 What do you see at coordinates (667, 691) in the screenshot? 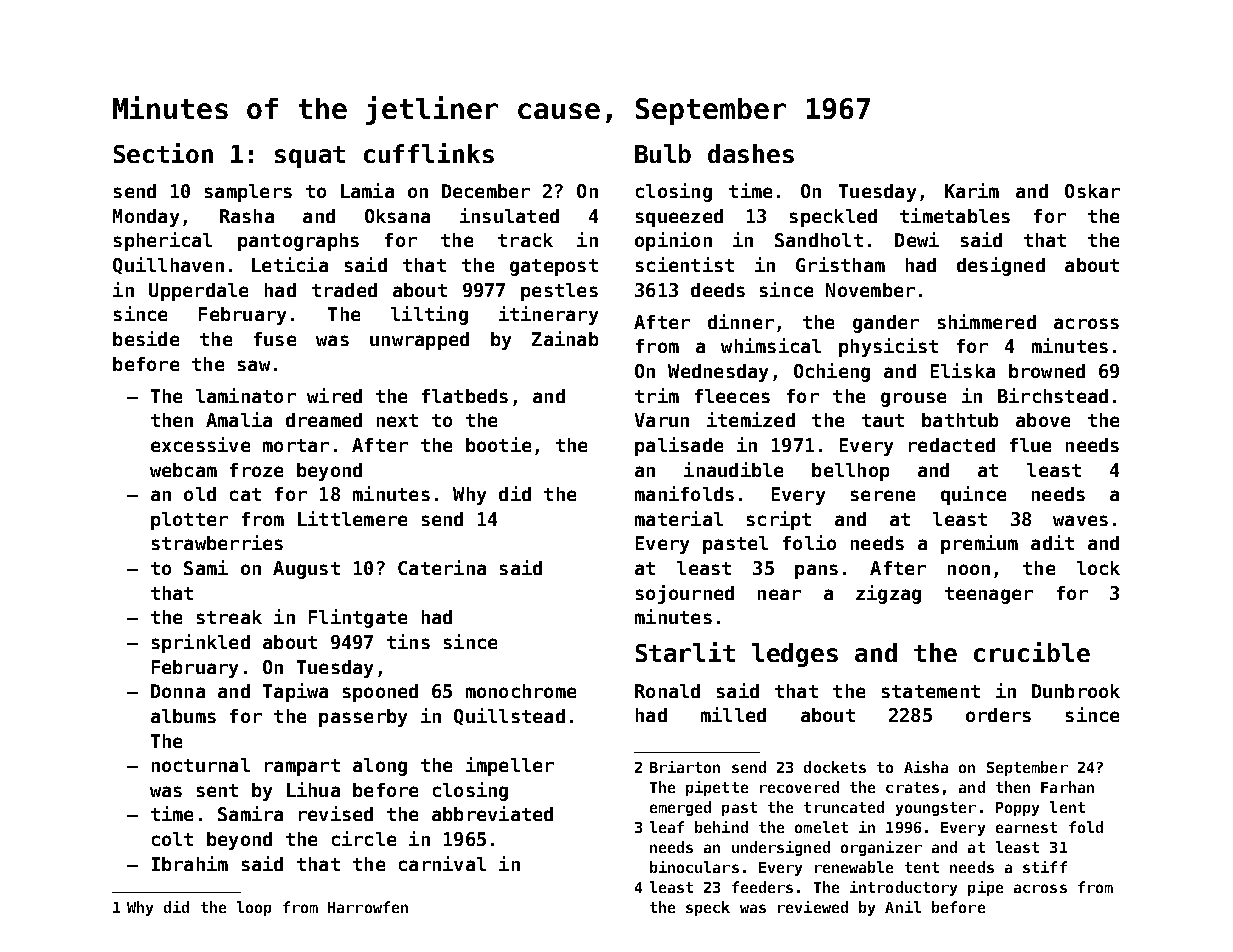
I see `Ronald` at bounding box center [667, 691].
